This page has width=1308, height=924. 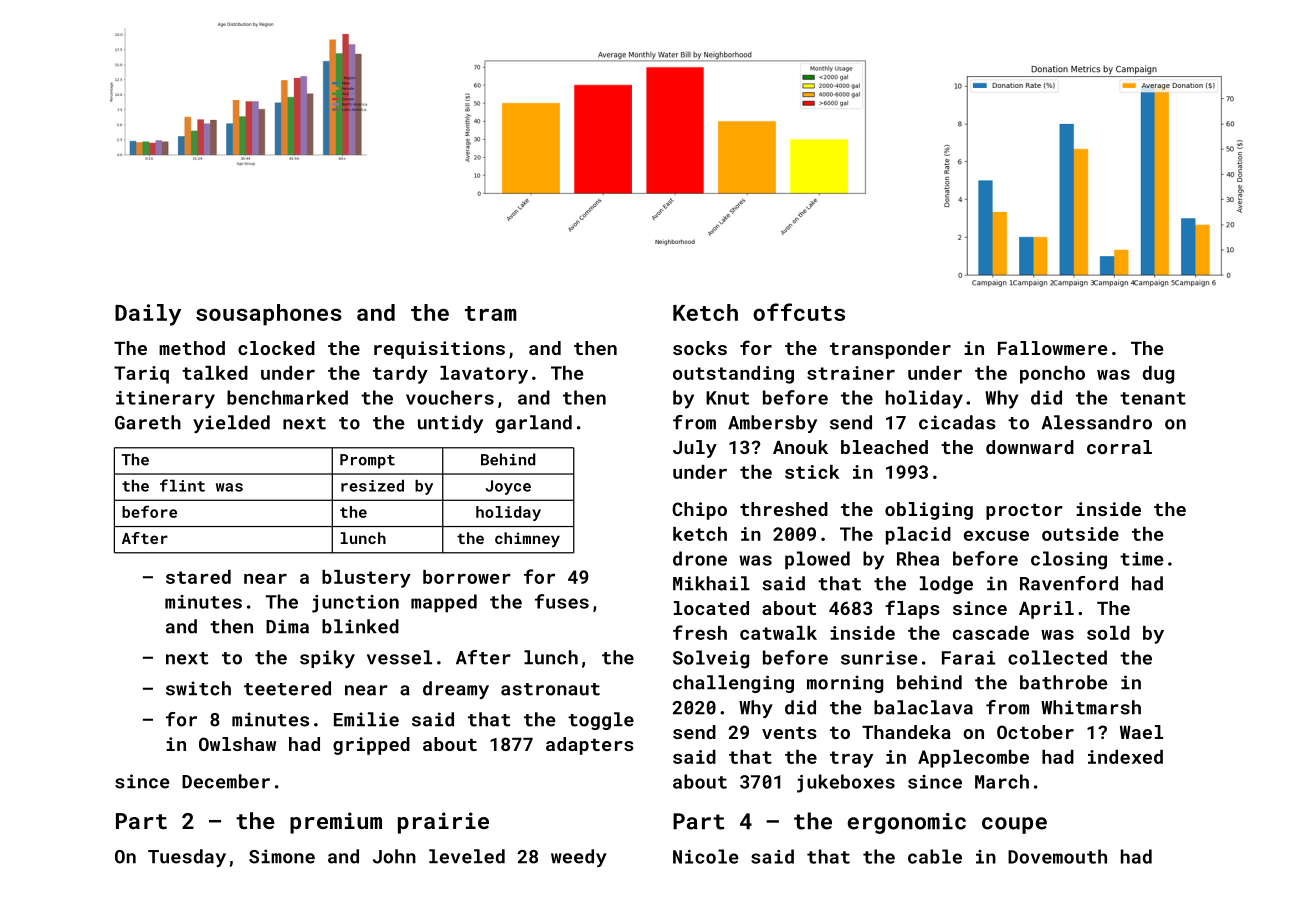 What do you see at coordinates (846, 783) in the page?
I see `jukeboxes` at bounding box center [846, 783].
